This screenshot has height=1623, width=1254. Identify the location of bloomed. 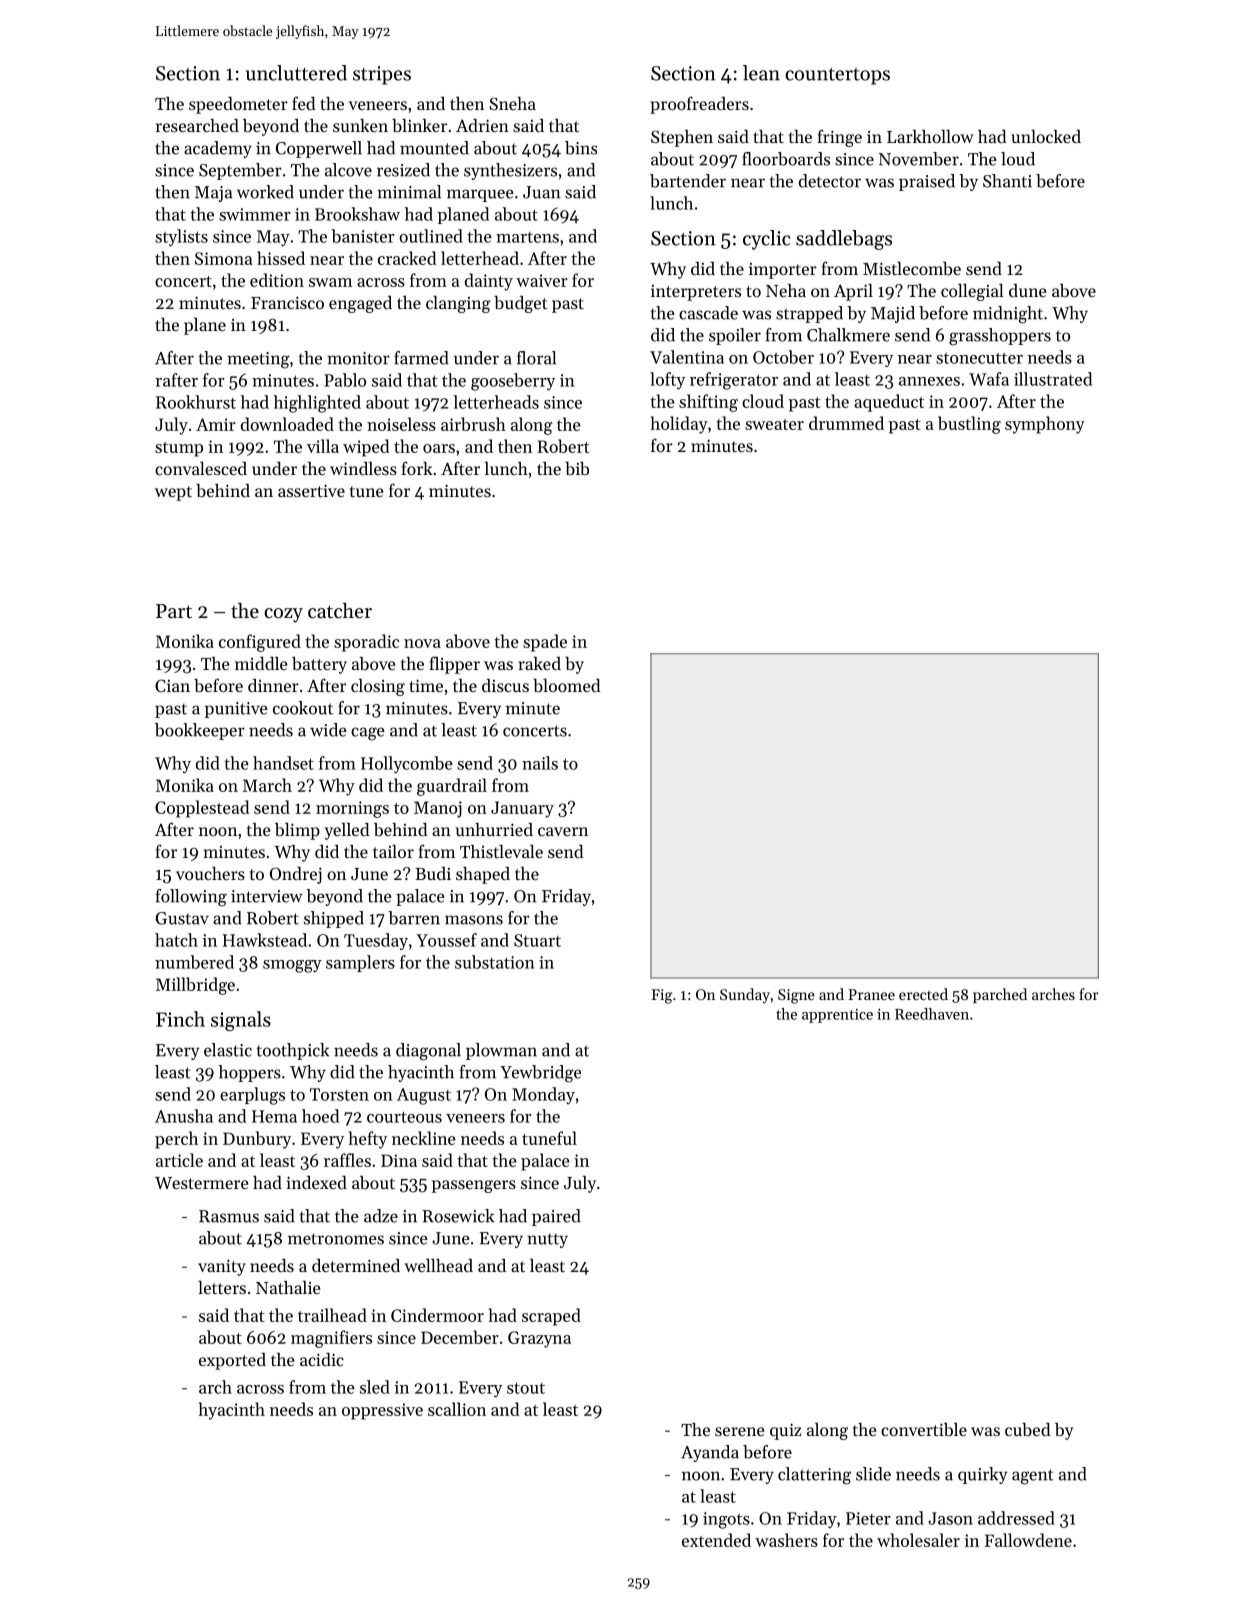
(567, 685).
